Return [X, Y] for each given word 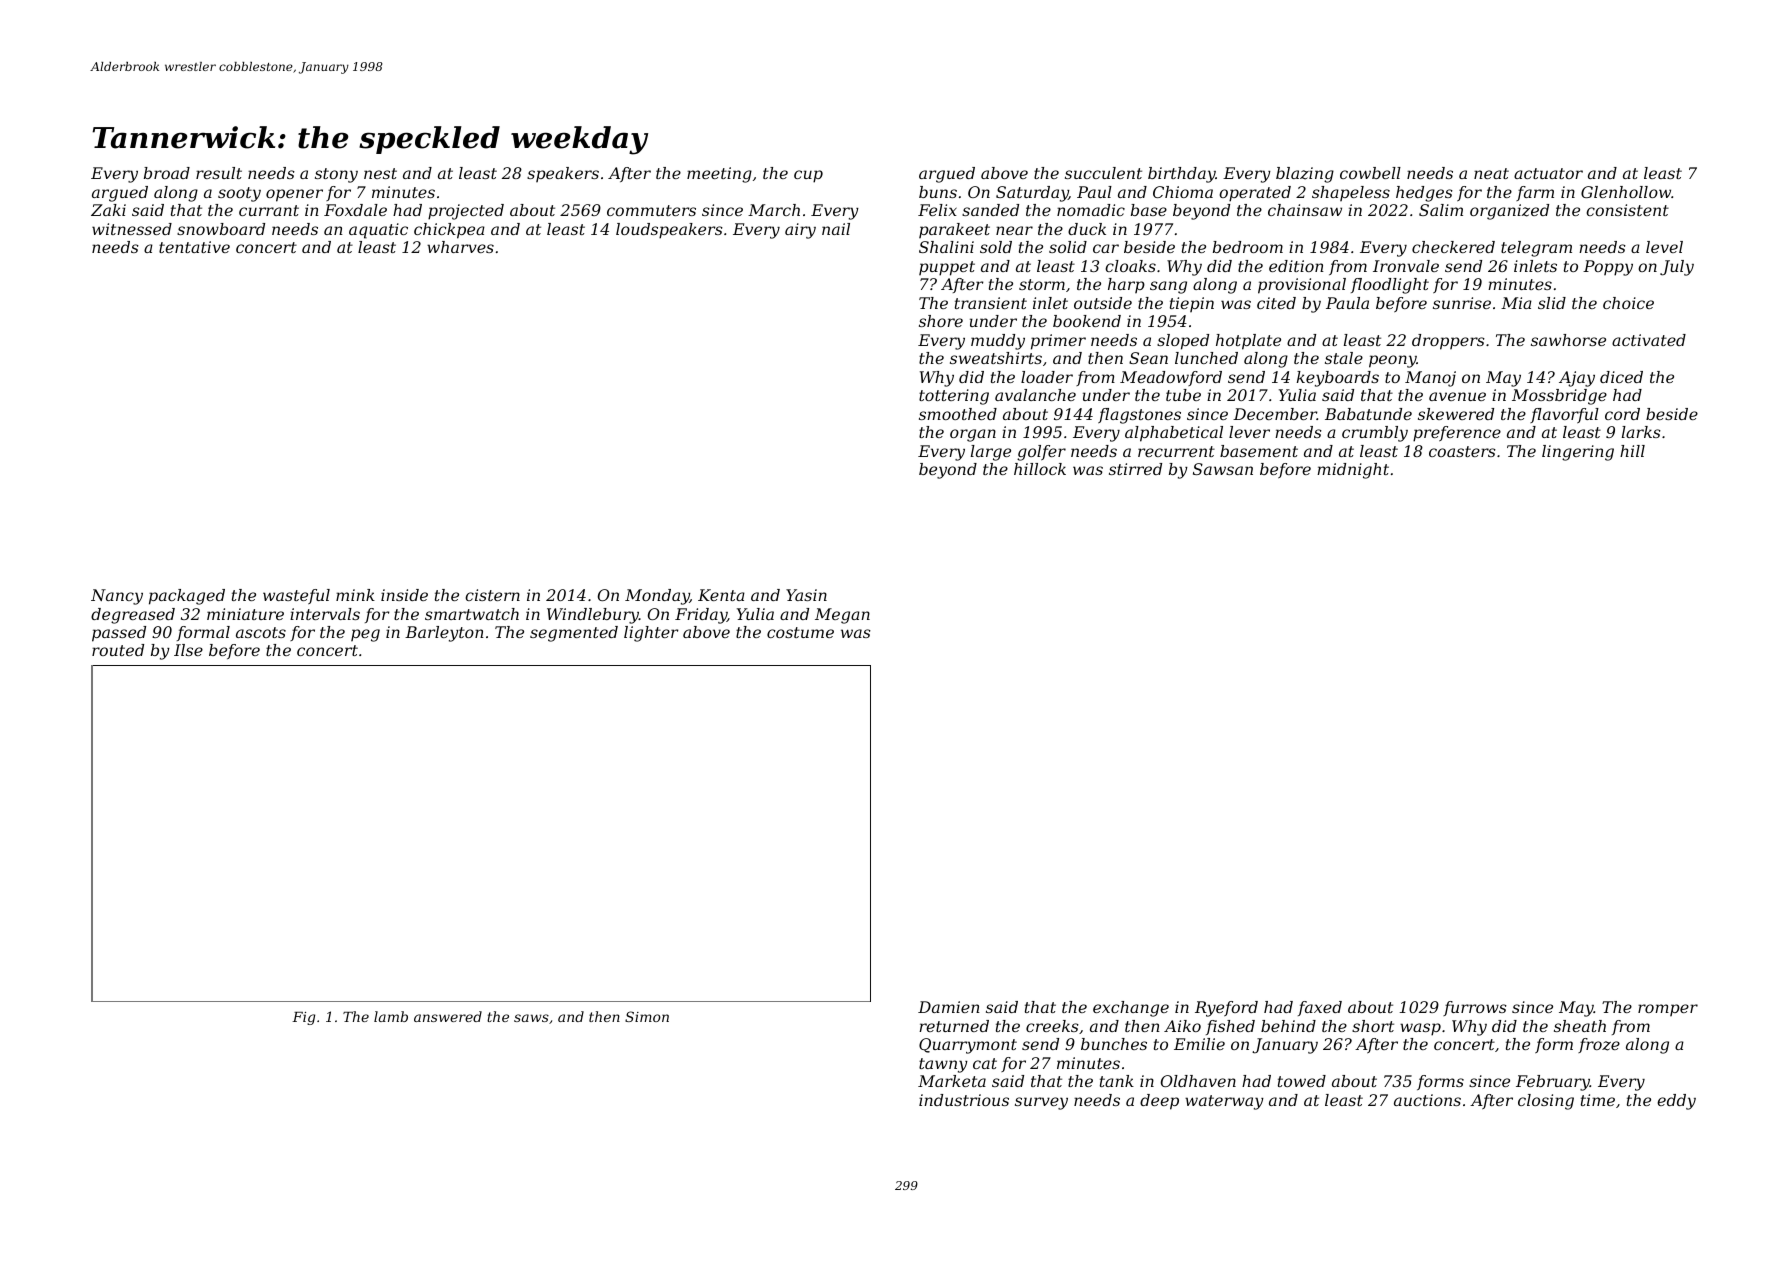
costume [800, 632]
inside [404, 595]
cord [1622, 414]
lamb [391, 1016]
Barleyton [444, 634]
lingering [1578, 453]
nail [836, 229]
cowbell [1370, 173]
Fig [303, 1018]
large [991, 453]
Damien [949, 1007]
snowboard [221, 229]
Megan [842, 616]
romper [1668, 1010]
